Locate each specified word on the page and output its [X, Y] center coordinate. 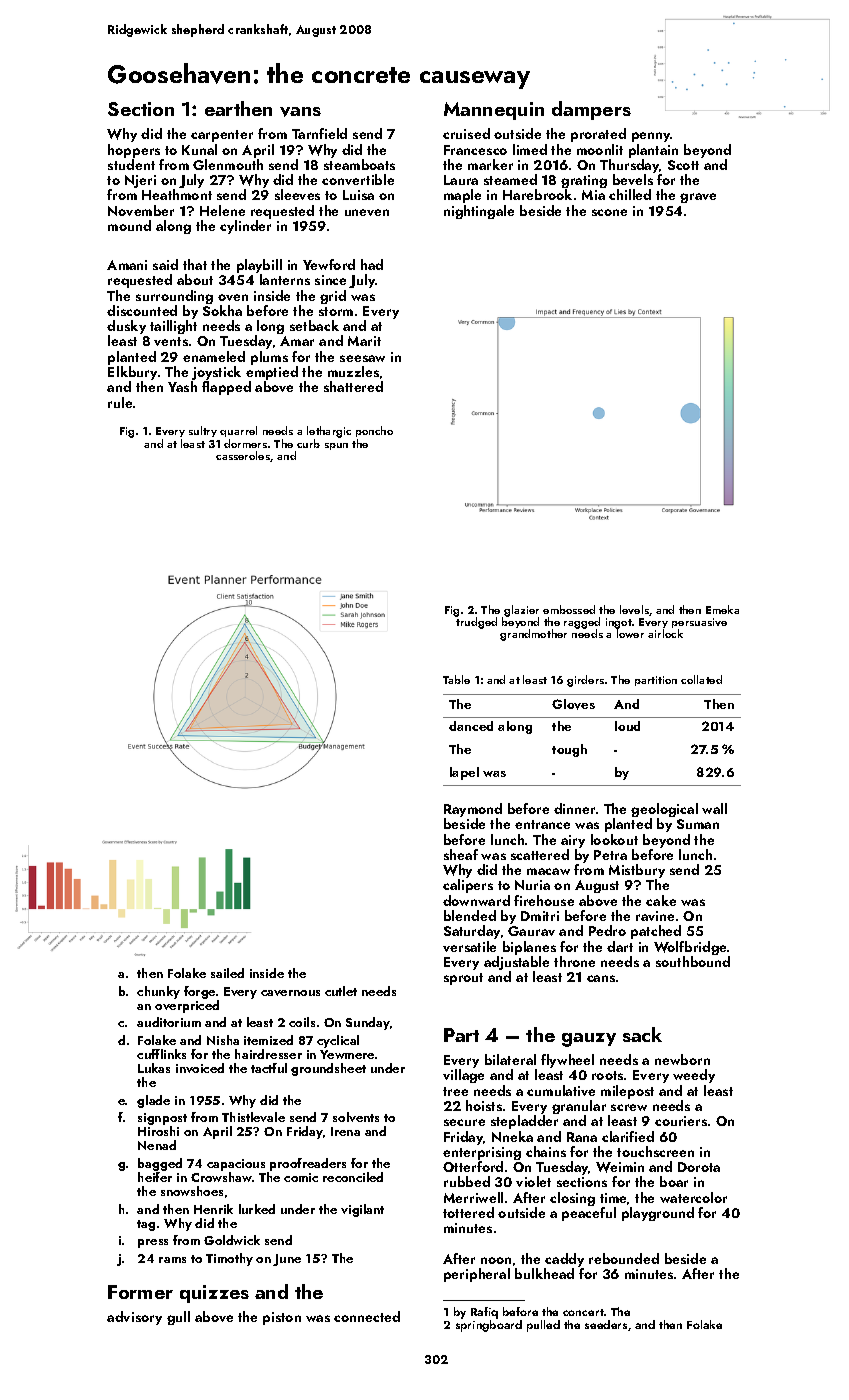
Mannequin [494, 111]
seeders [606, 1324]
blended [470, 915]
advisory [134, 1318]
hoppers [134, 151]
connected [367, 1316]
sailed [227, 973]
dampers [591, 110]
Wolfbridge [690, 948]
